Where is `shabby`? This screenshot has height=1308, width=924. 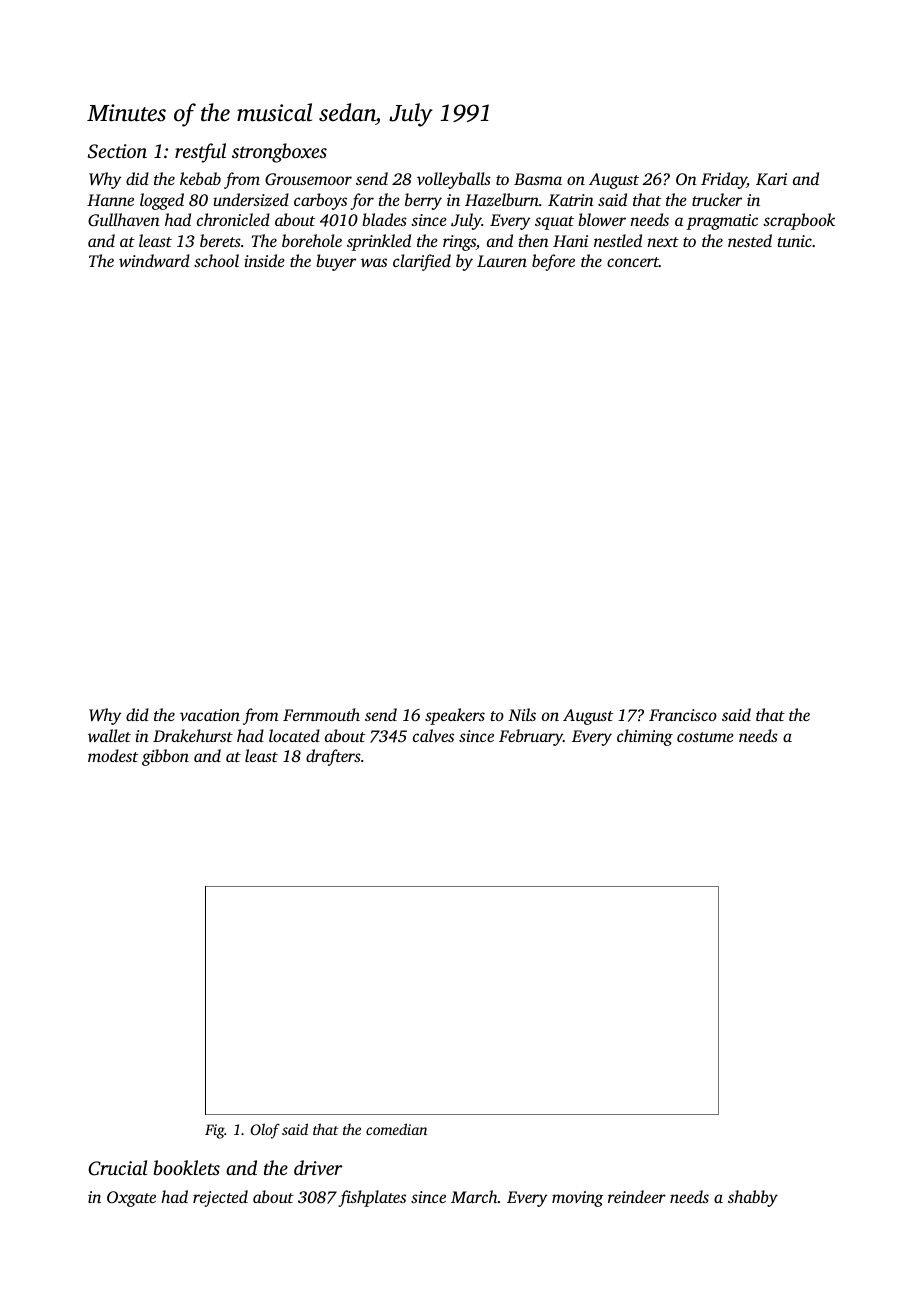
shabby is located at coordinates (753, 1198).
